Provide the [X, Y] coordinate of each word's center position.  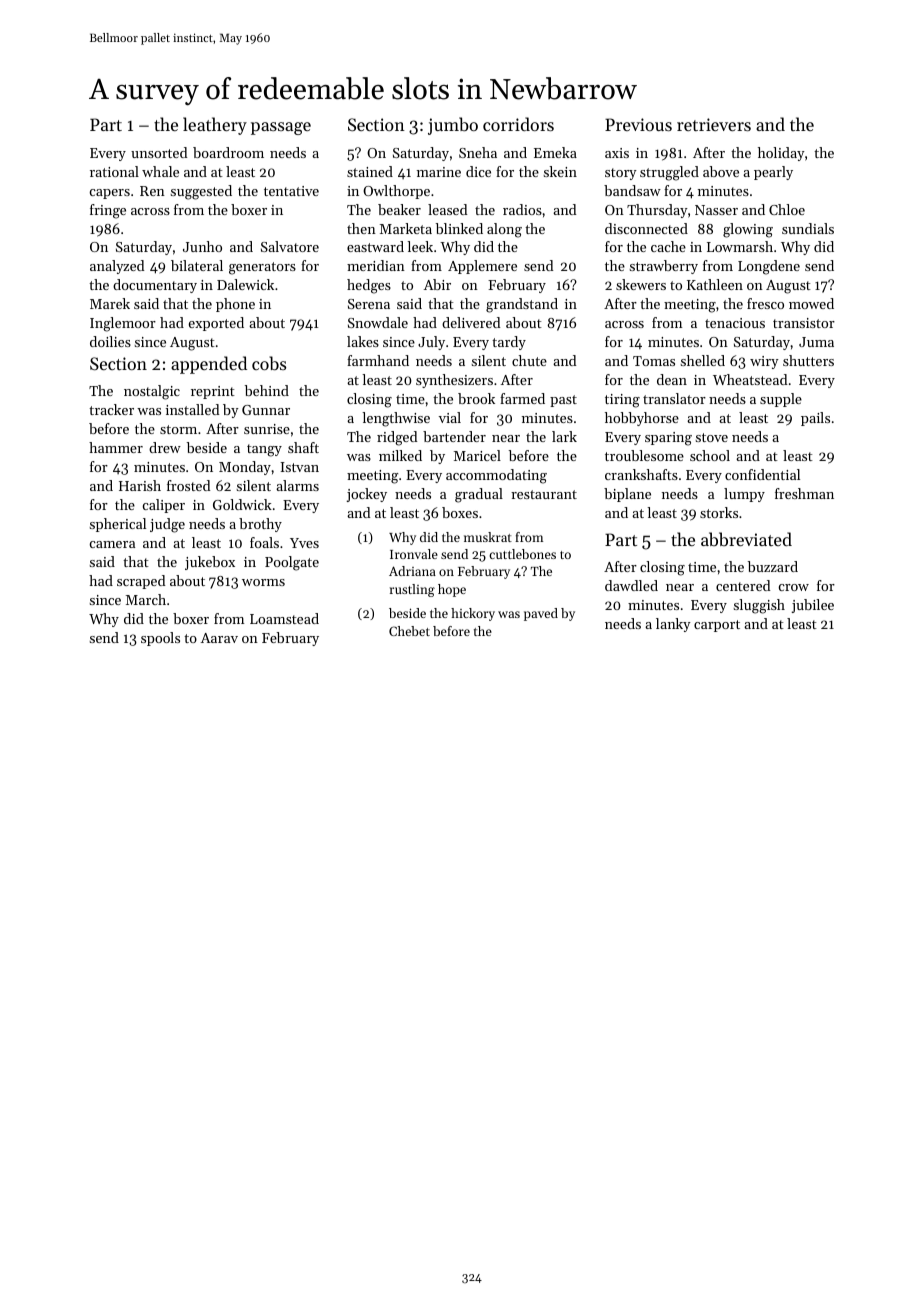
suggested [201, 192]
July [431, 343]
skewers [641, 284]
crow [794, 587]
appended [209, 365]
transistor [804, 323]
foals [264, 542]
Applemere [482, 267]
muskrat [488, 537]
